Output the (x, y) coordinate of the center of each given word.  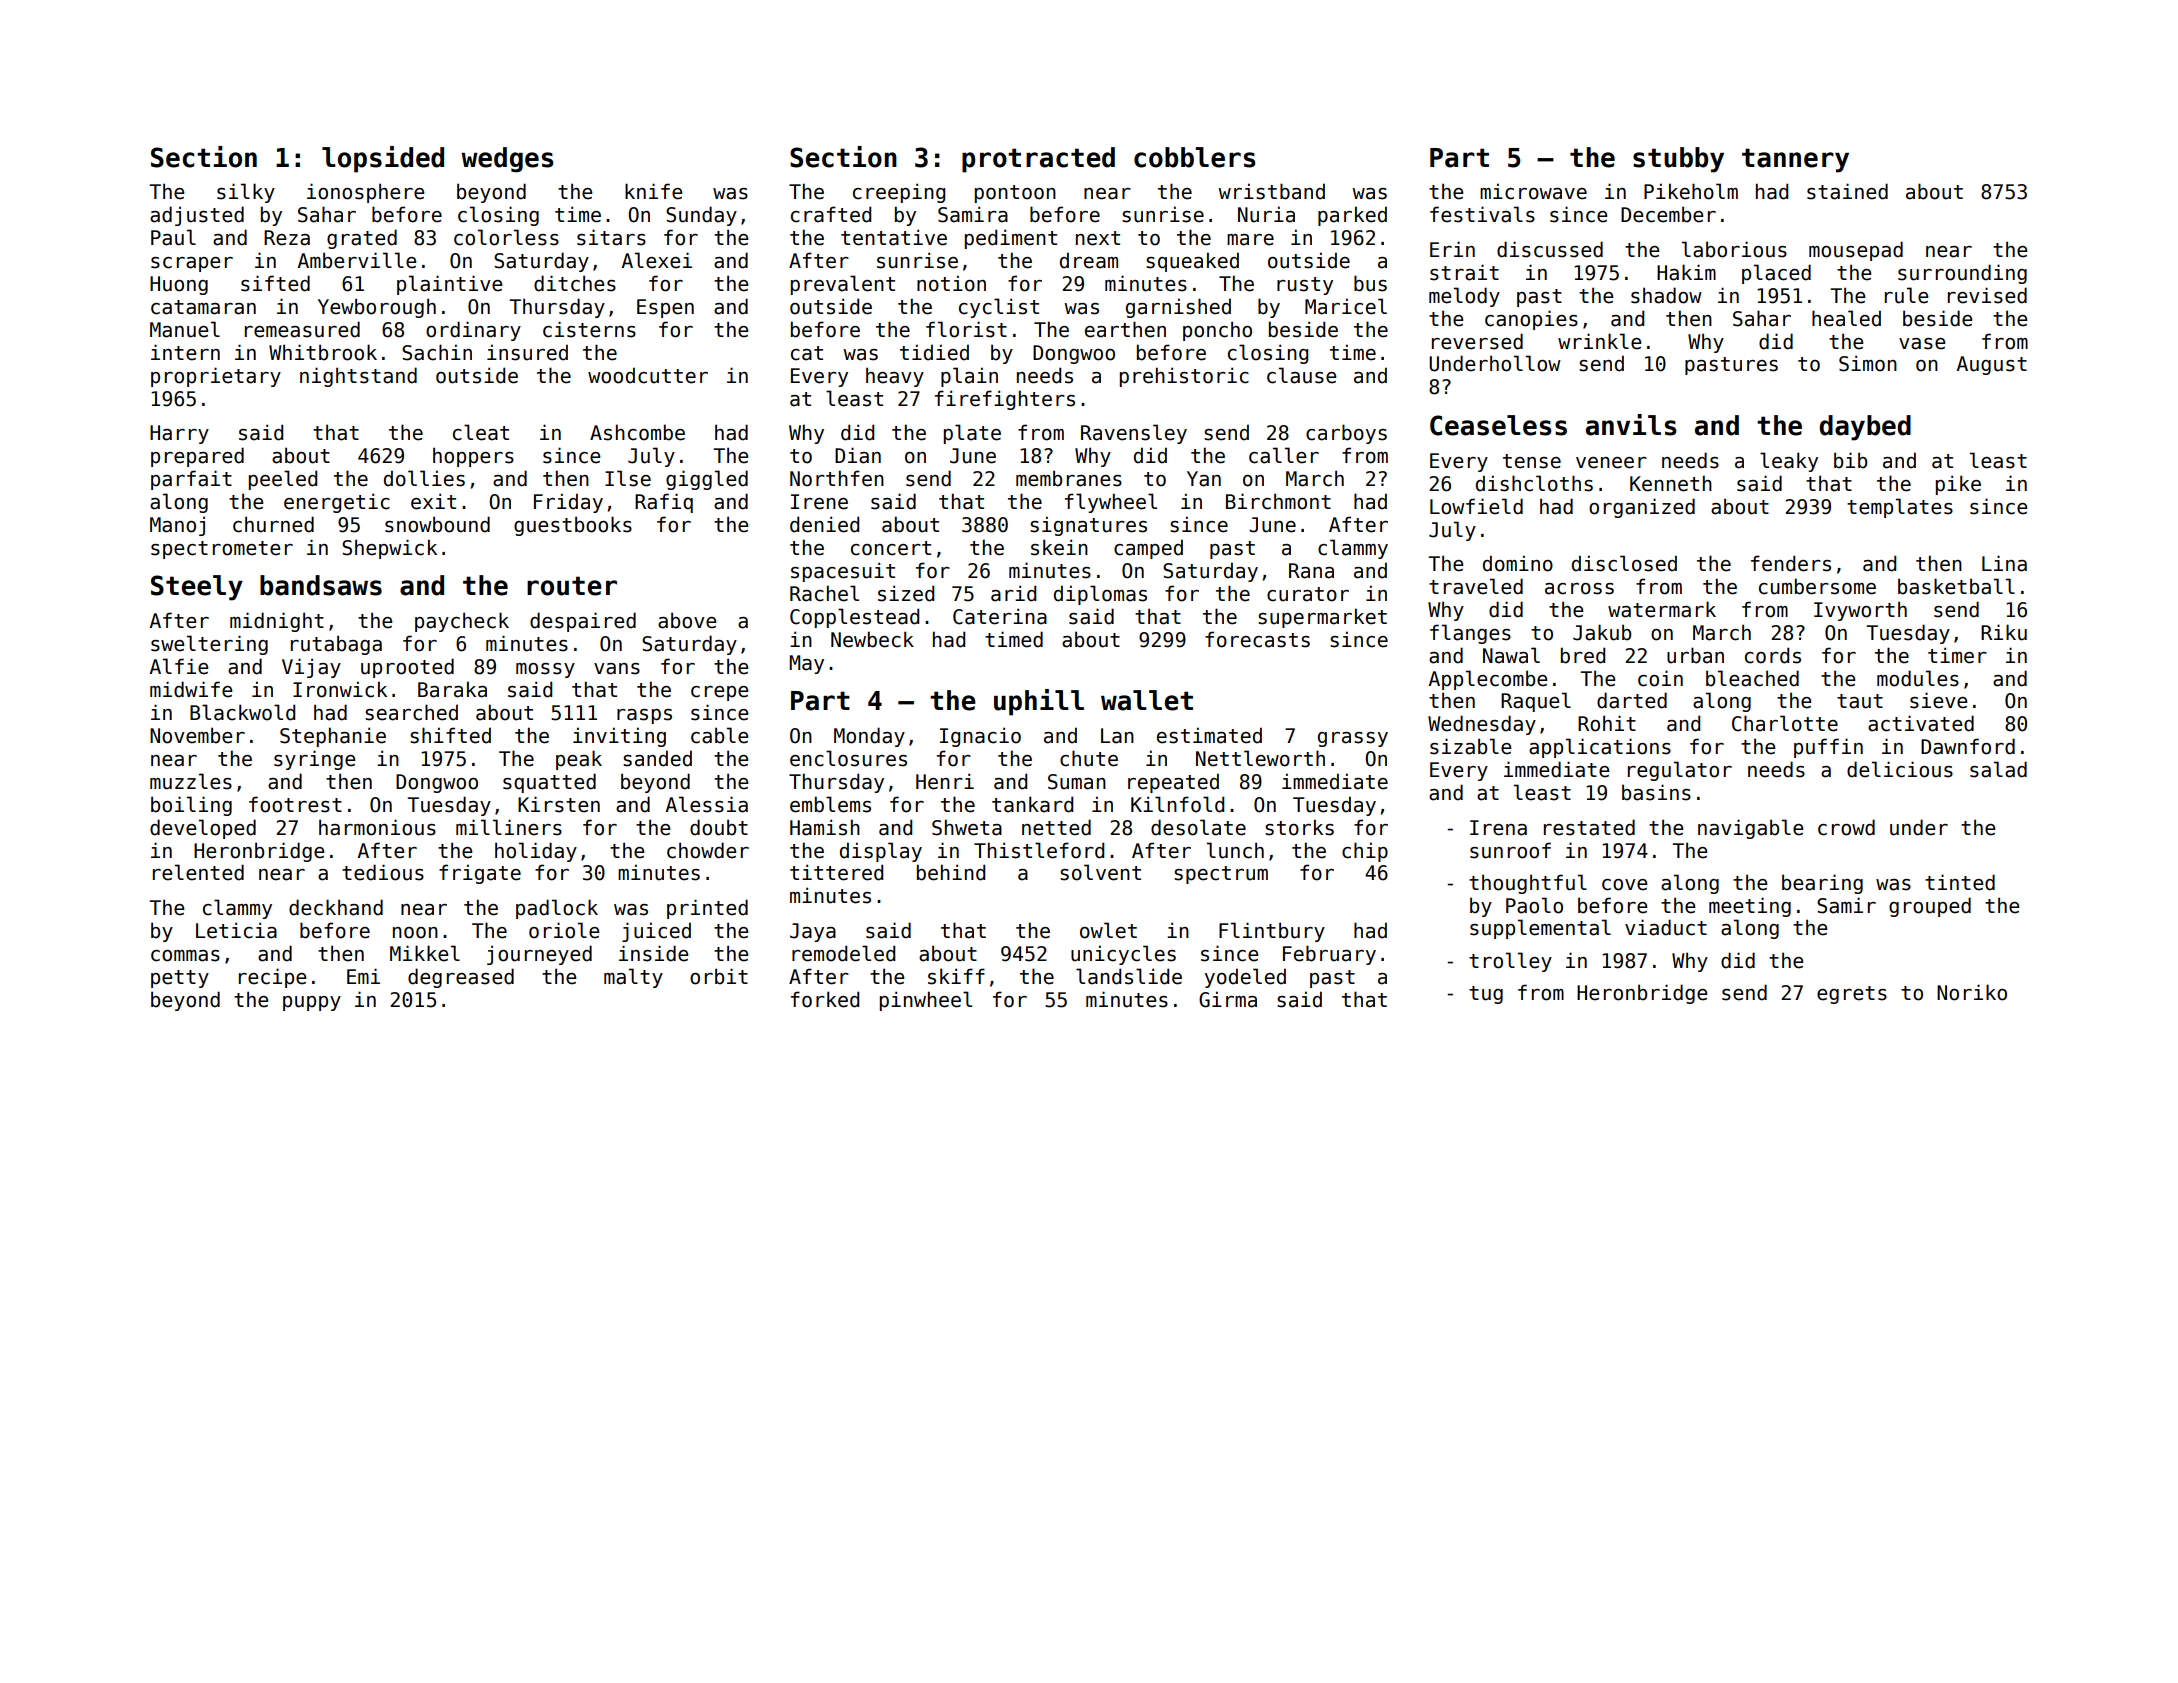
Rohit (1607, 723)
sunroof (1510, 850)
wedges (507, 160)
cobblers (1194, 157)
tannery (1795, 160)
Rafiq (664, 503)
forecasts (1257, 639)
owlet (1108, 930)
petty (180, 979)
